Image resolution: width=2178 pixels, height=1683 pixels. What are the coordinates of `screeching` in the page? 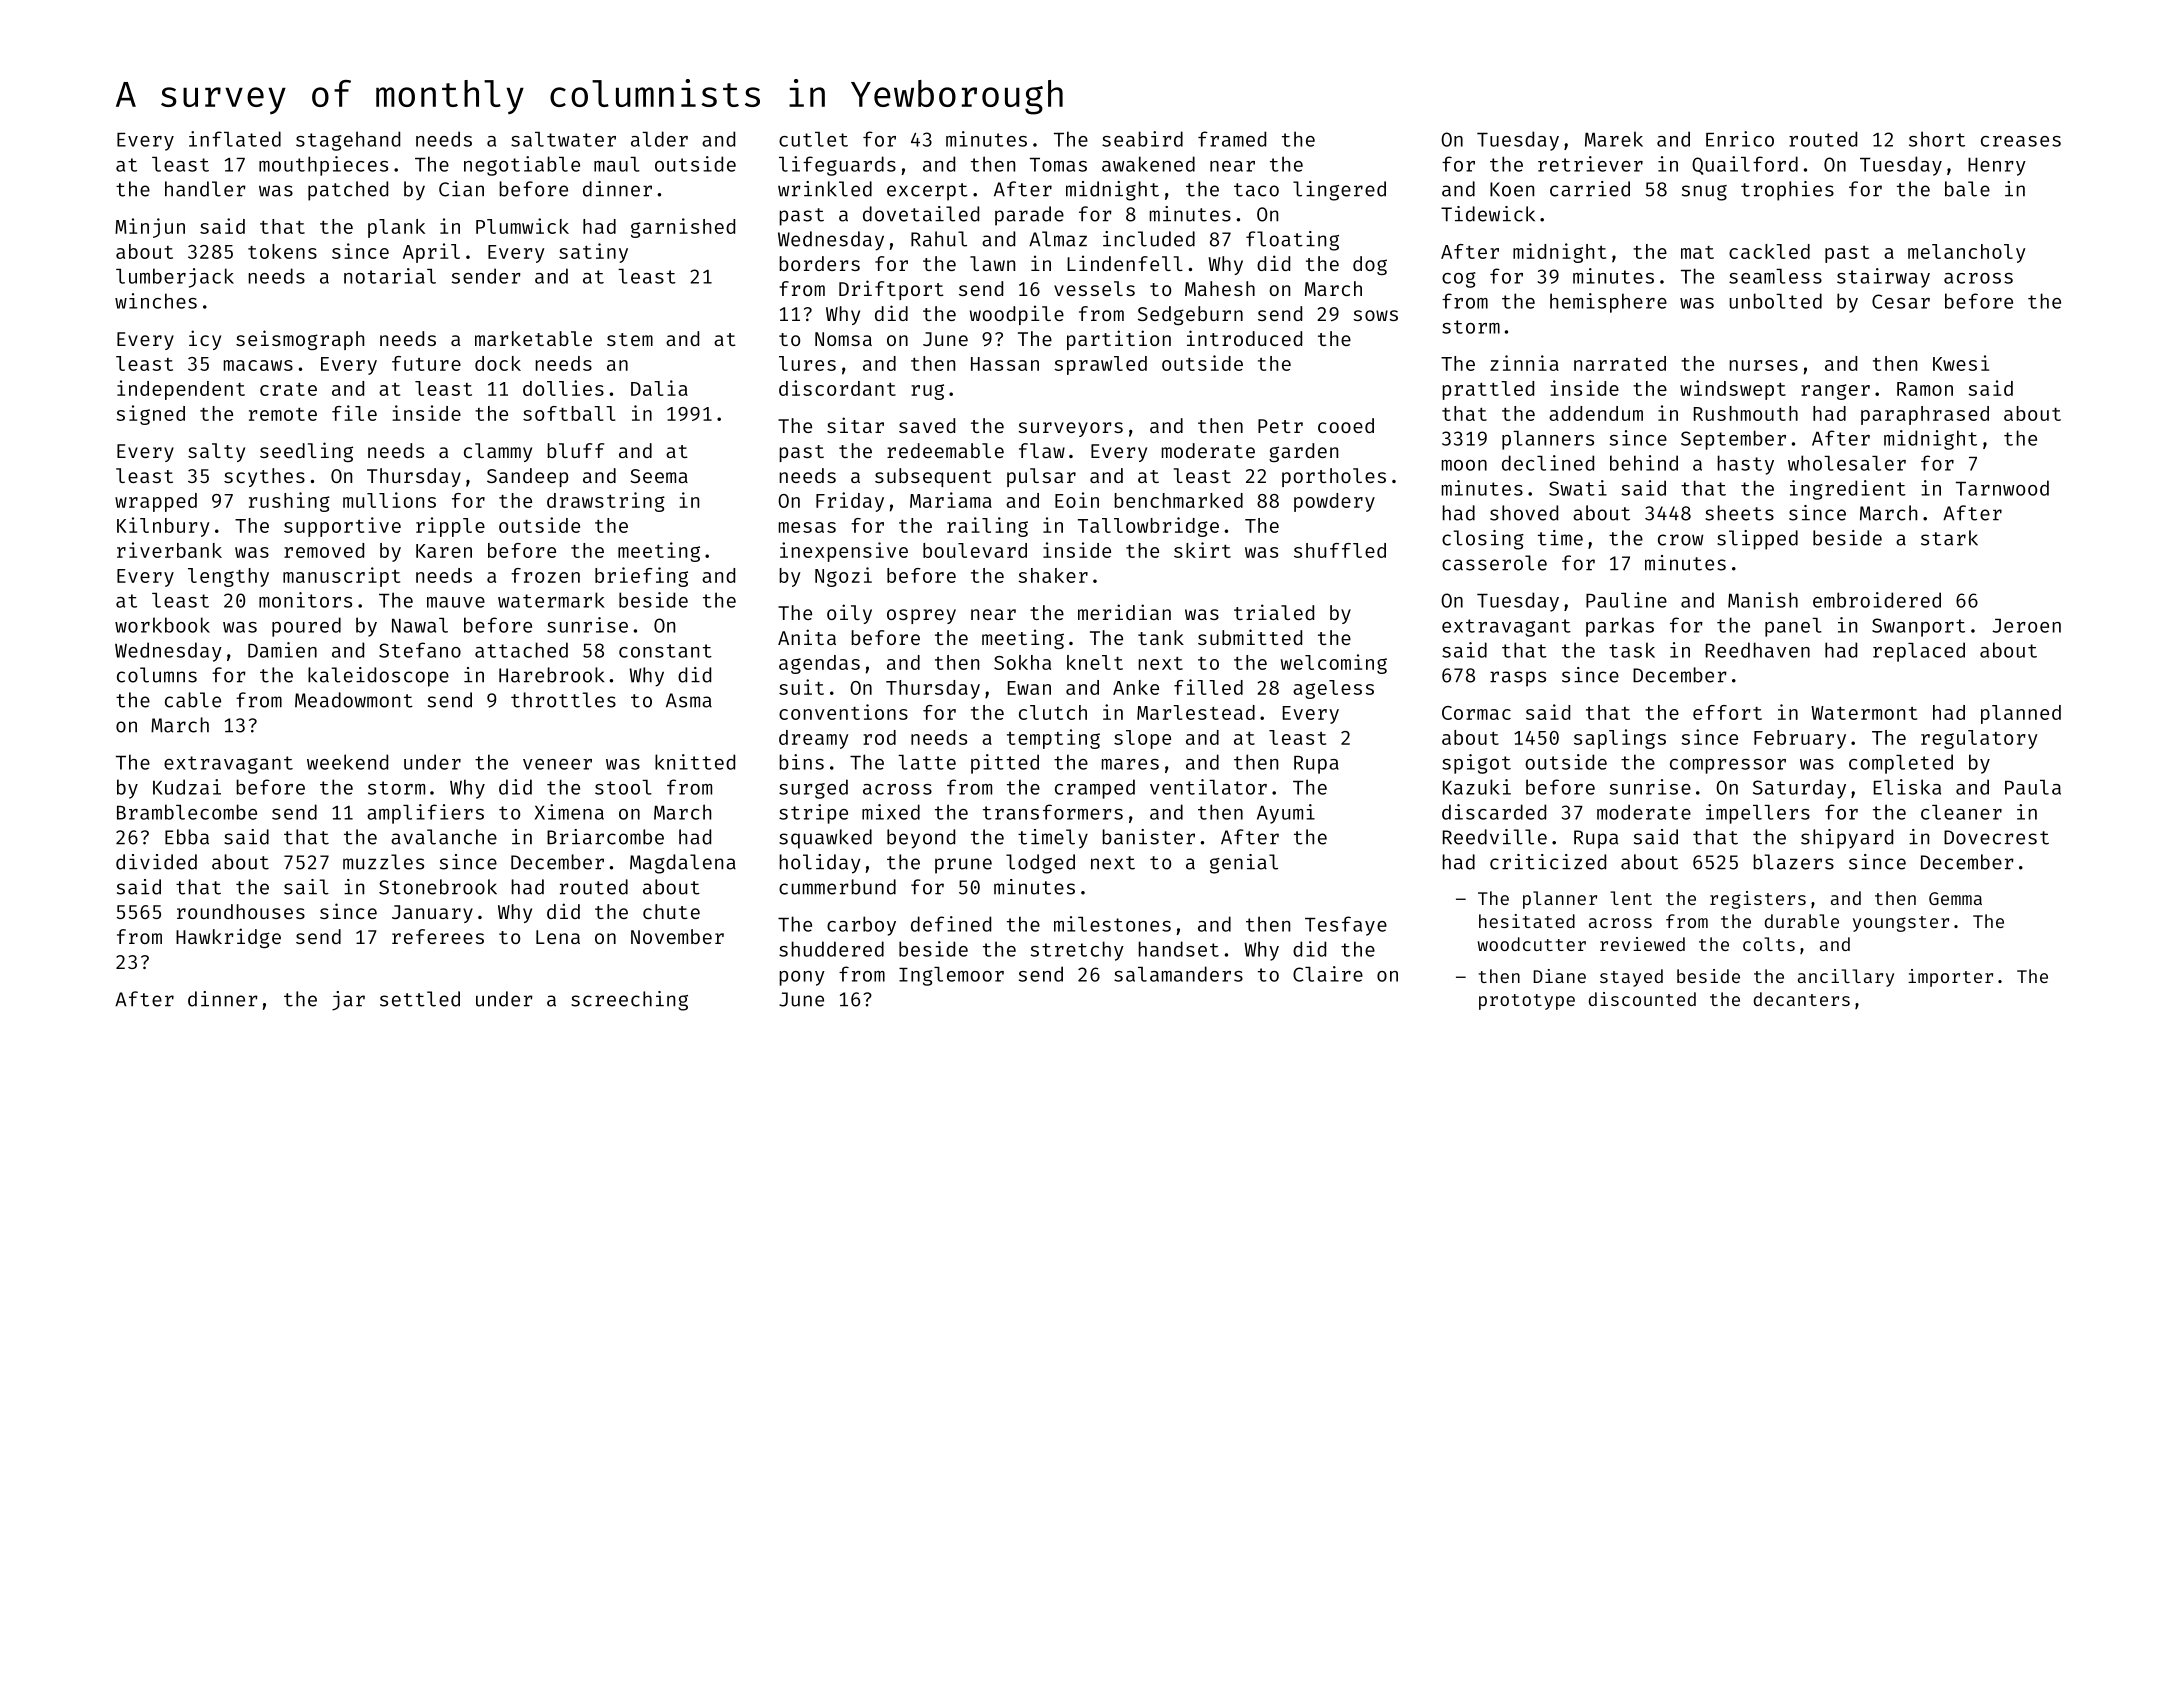 It's located at (629, 1001).
